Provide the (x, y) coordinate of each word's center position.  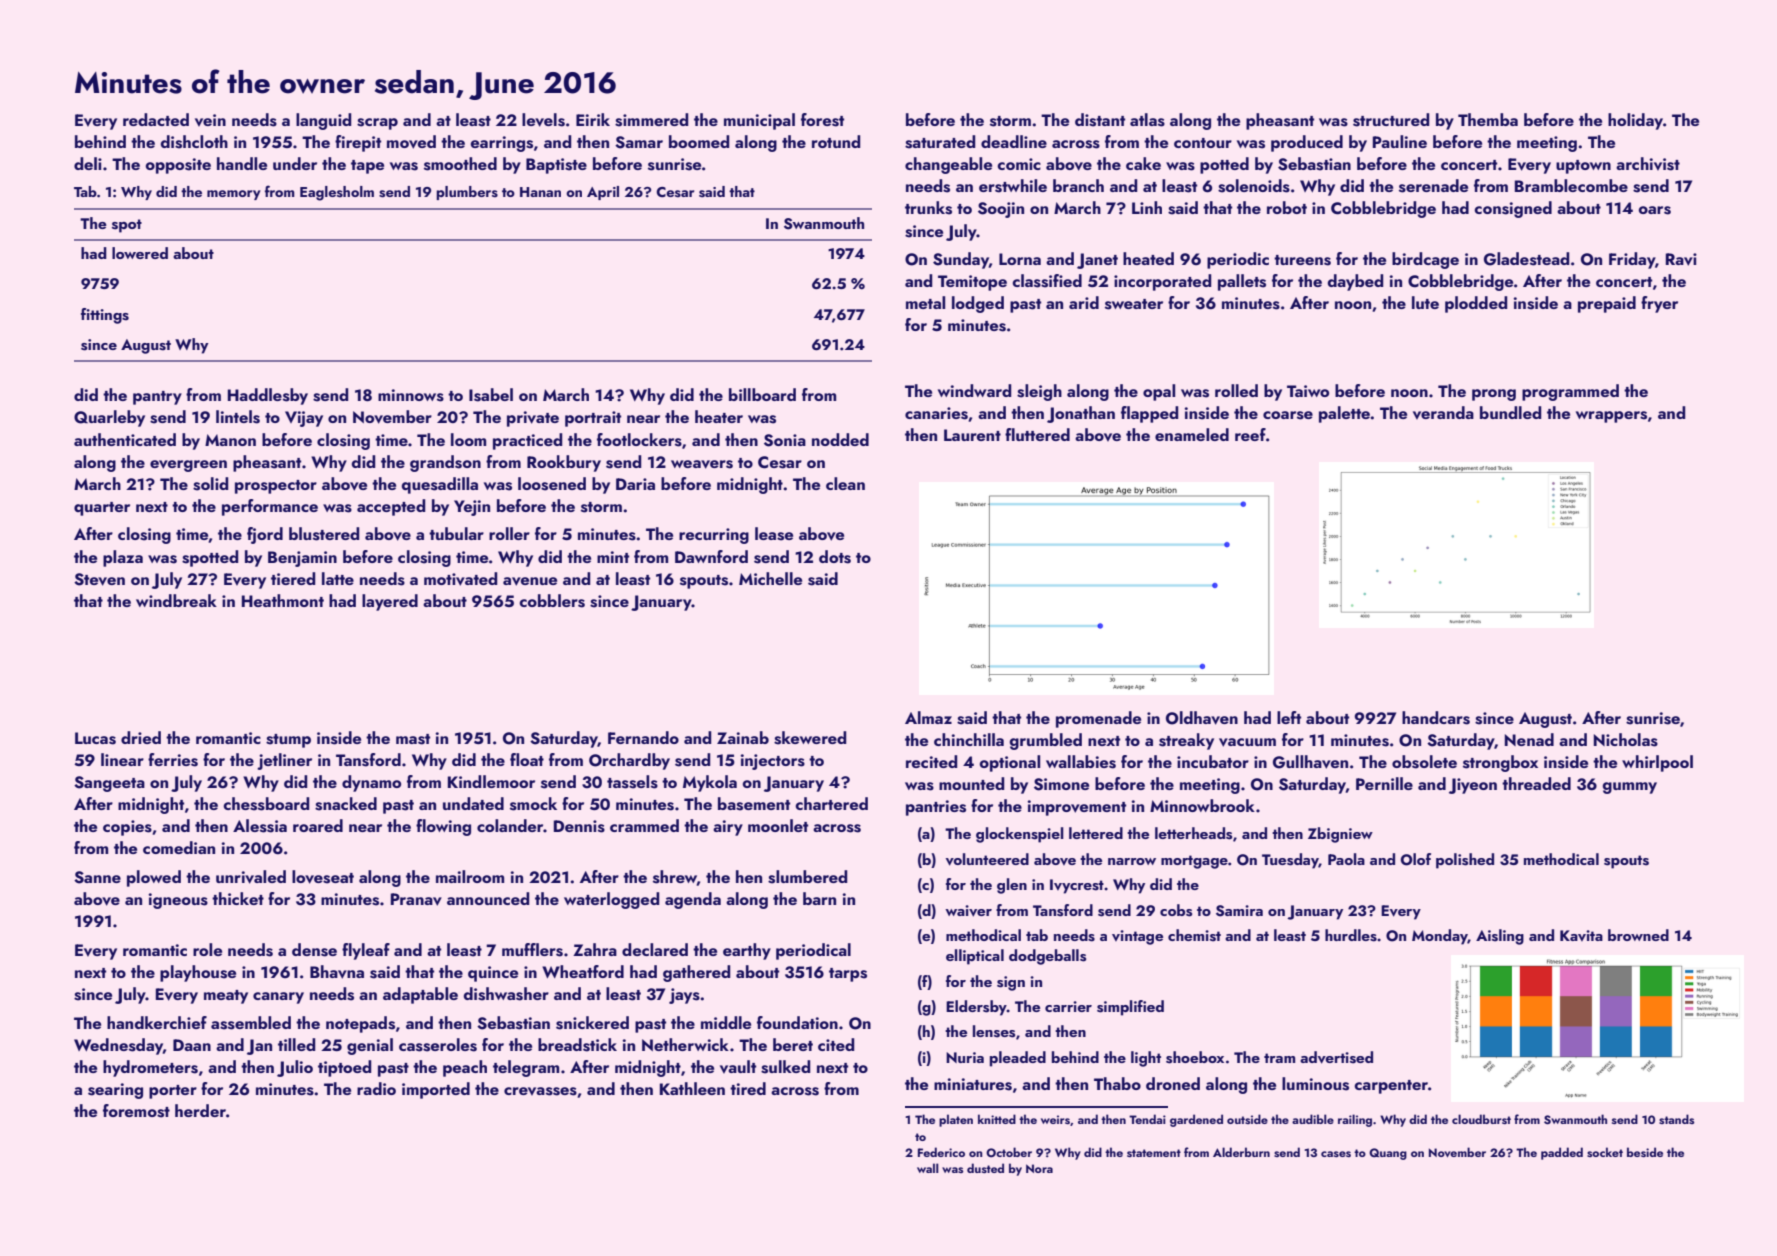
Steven (99, 579)
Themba (1488, 119)
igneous (178, 901)
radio (376, 1088)
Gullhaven (1310, 762)
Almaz (928, 717)
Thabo (1117, 1083)
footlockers (639, 440)
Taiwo (1308, 391)
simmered (651, 120)
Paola (1346, 859)
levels (543, 120)
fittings (105, 316)
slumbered (807, 877)
